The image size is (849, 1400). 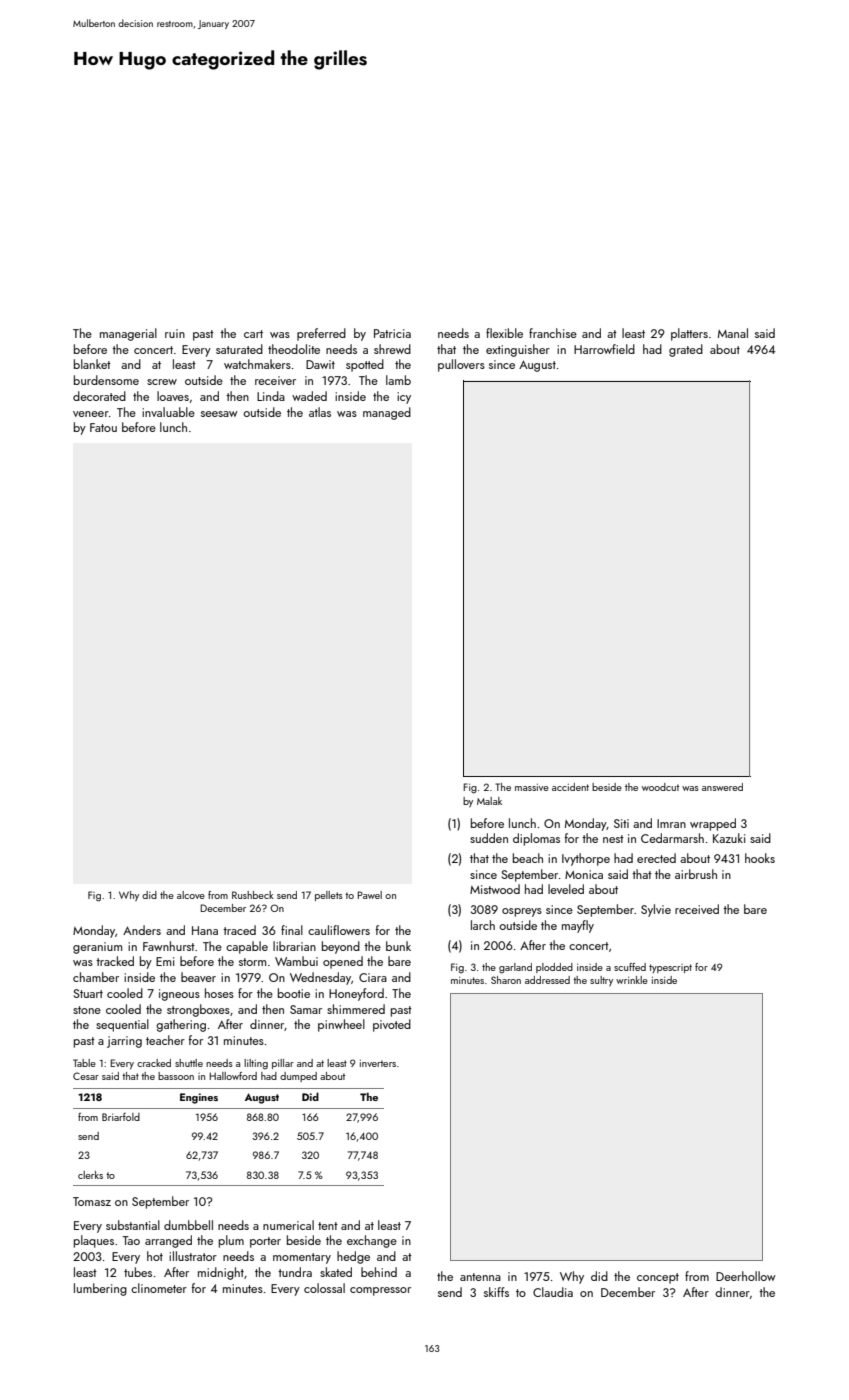 I want to click on grated, so click(x=686, y=350).
